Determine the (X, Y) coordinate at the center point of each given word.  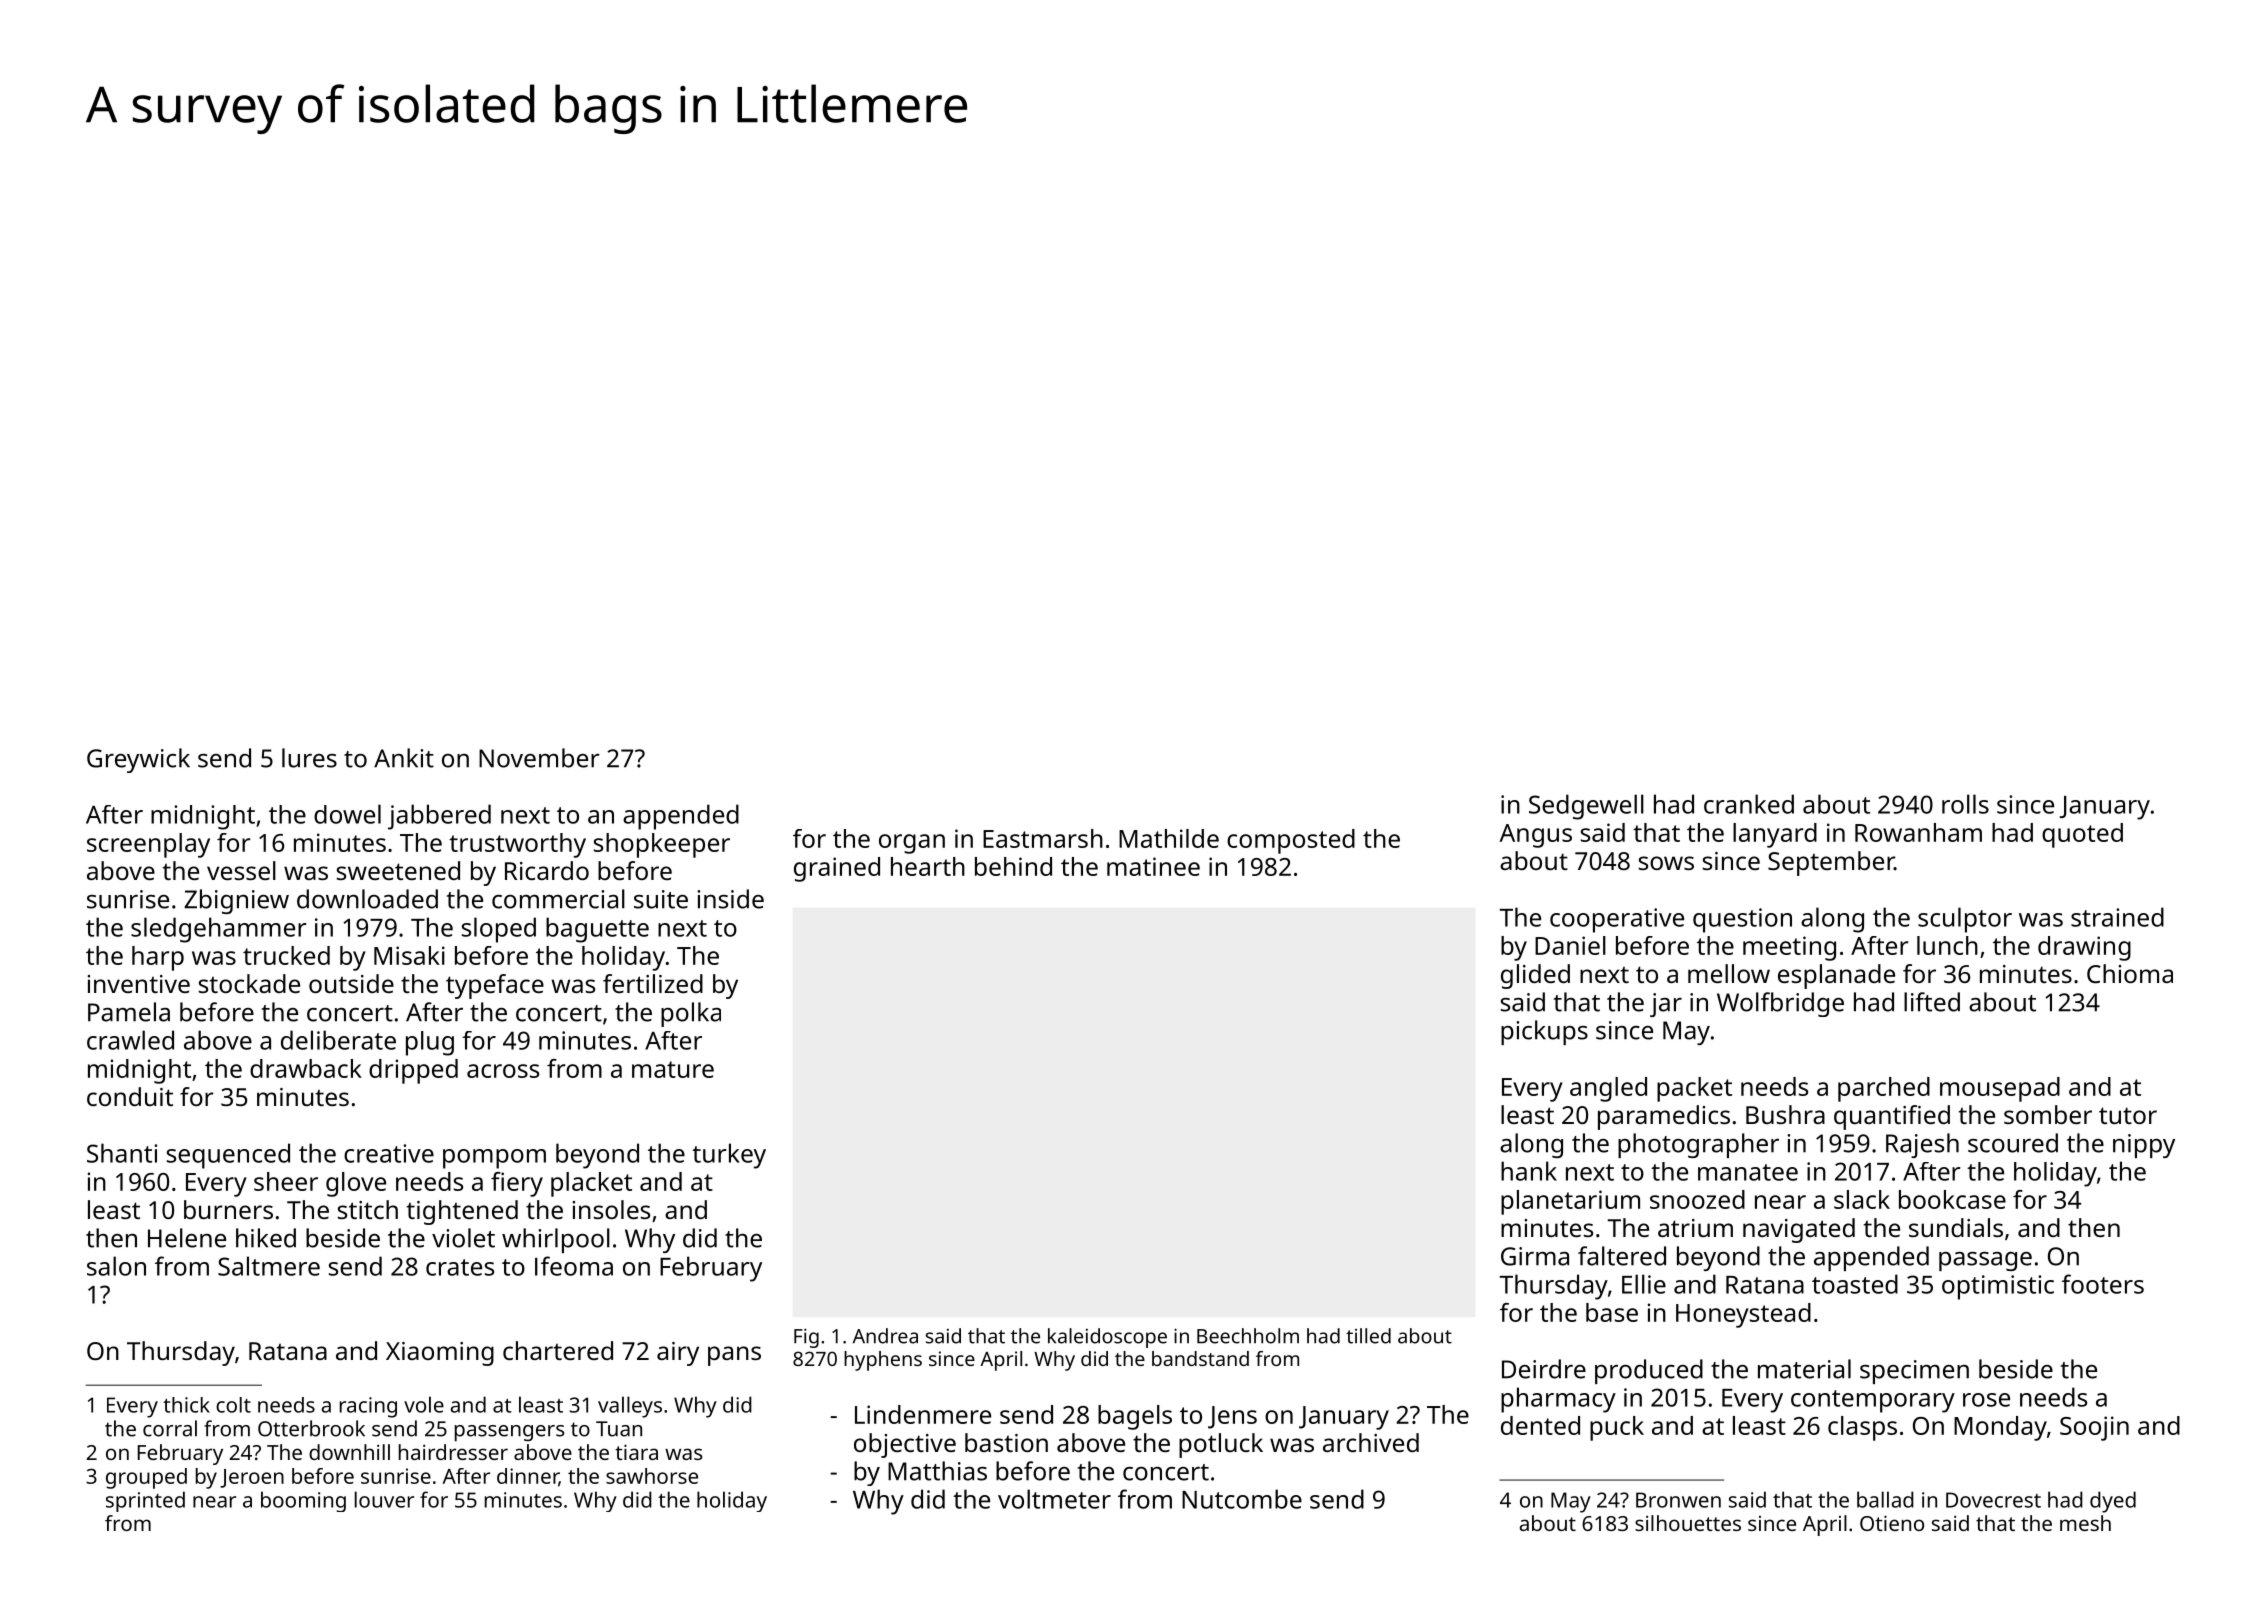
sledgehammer (219, 930)
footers (2103, 1284)
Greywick (138, 760)
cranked (1749, 804)
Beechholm (1248, 1336)
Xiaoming (440, 1354)
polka (691, 1014)
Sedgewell (1586, 807)
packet (1694, 1089)
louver (384, 1499)
